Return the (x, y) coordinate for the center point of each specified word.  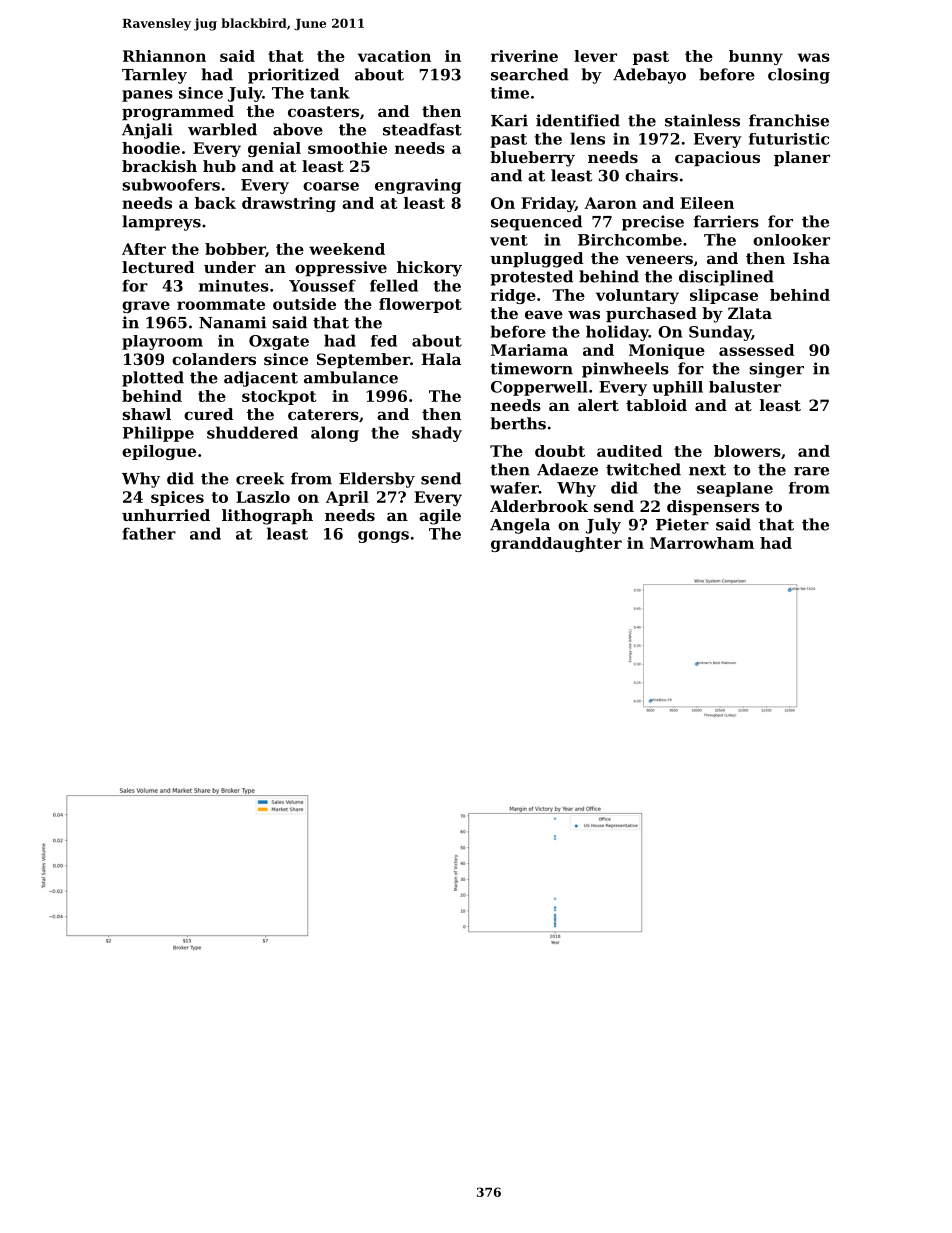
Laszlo (263, 497)
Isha (811, 258)
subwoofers (171, 184)
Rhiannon (164, 56)
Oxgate (279, 342)
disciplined (726, 278)
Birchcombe (630, 240)
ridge (513, 296)
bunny (756, 57)
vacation (394, 56)
